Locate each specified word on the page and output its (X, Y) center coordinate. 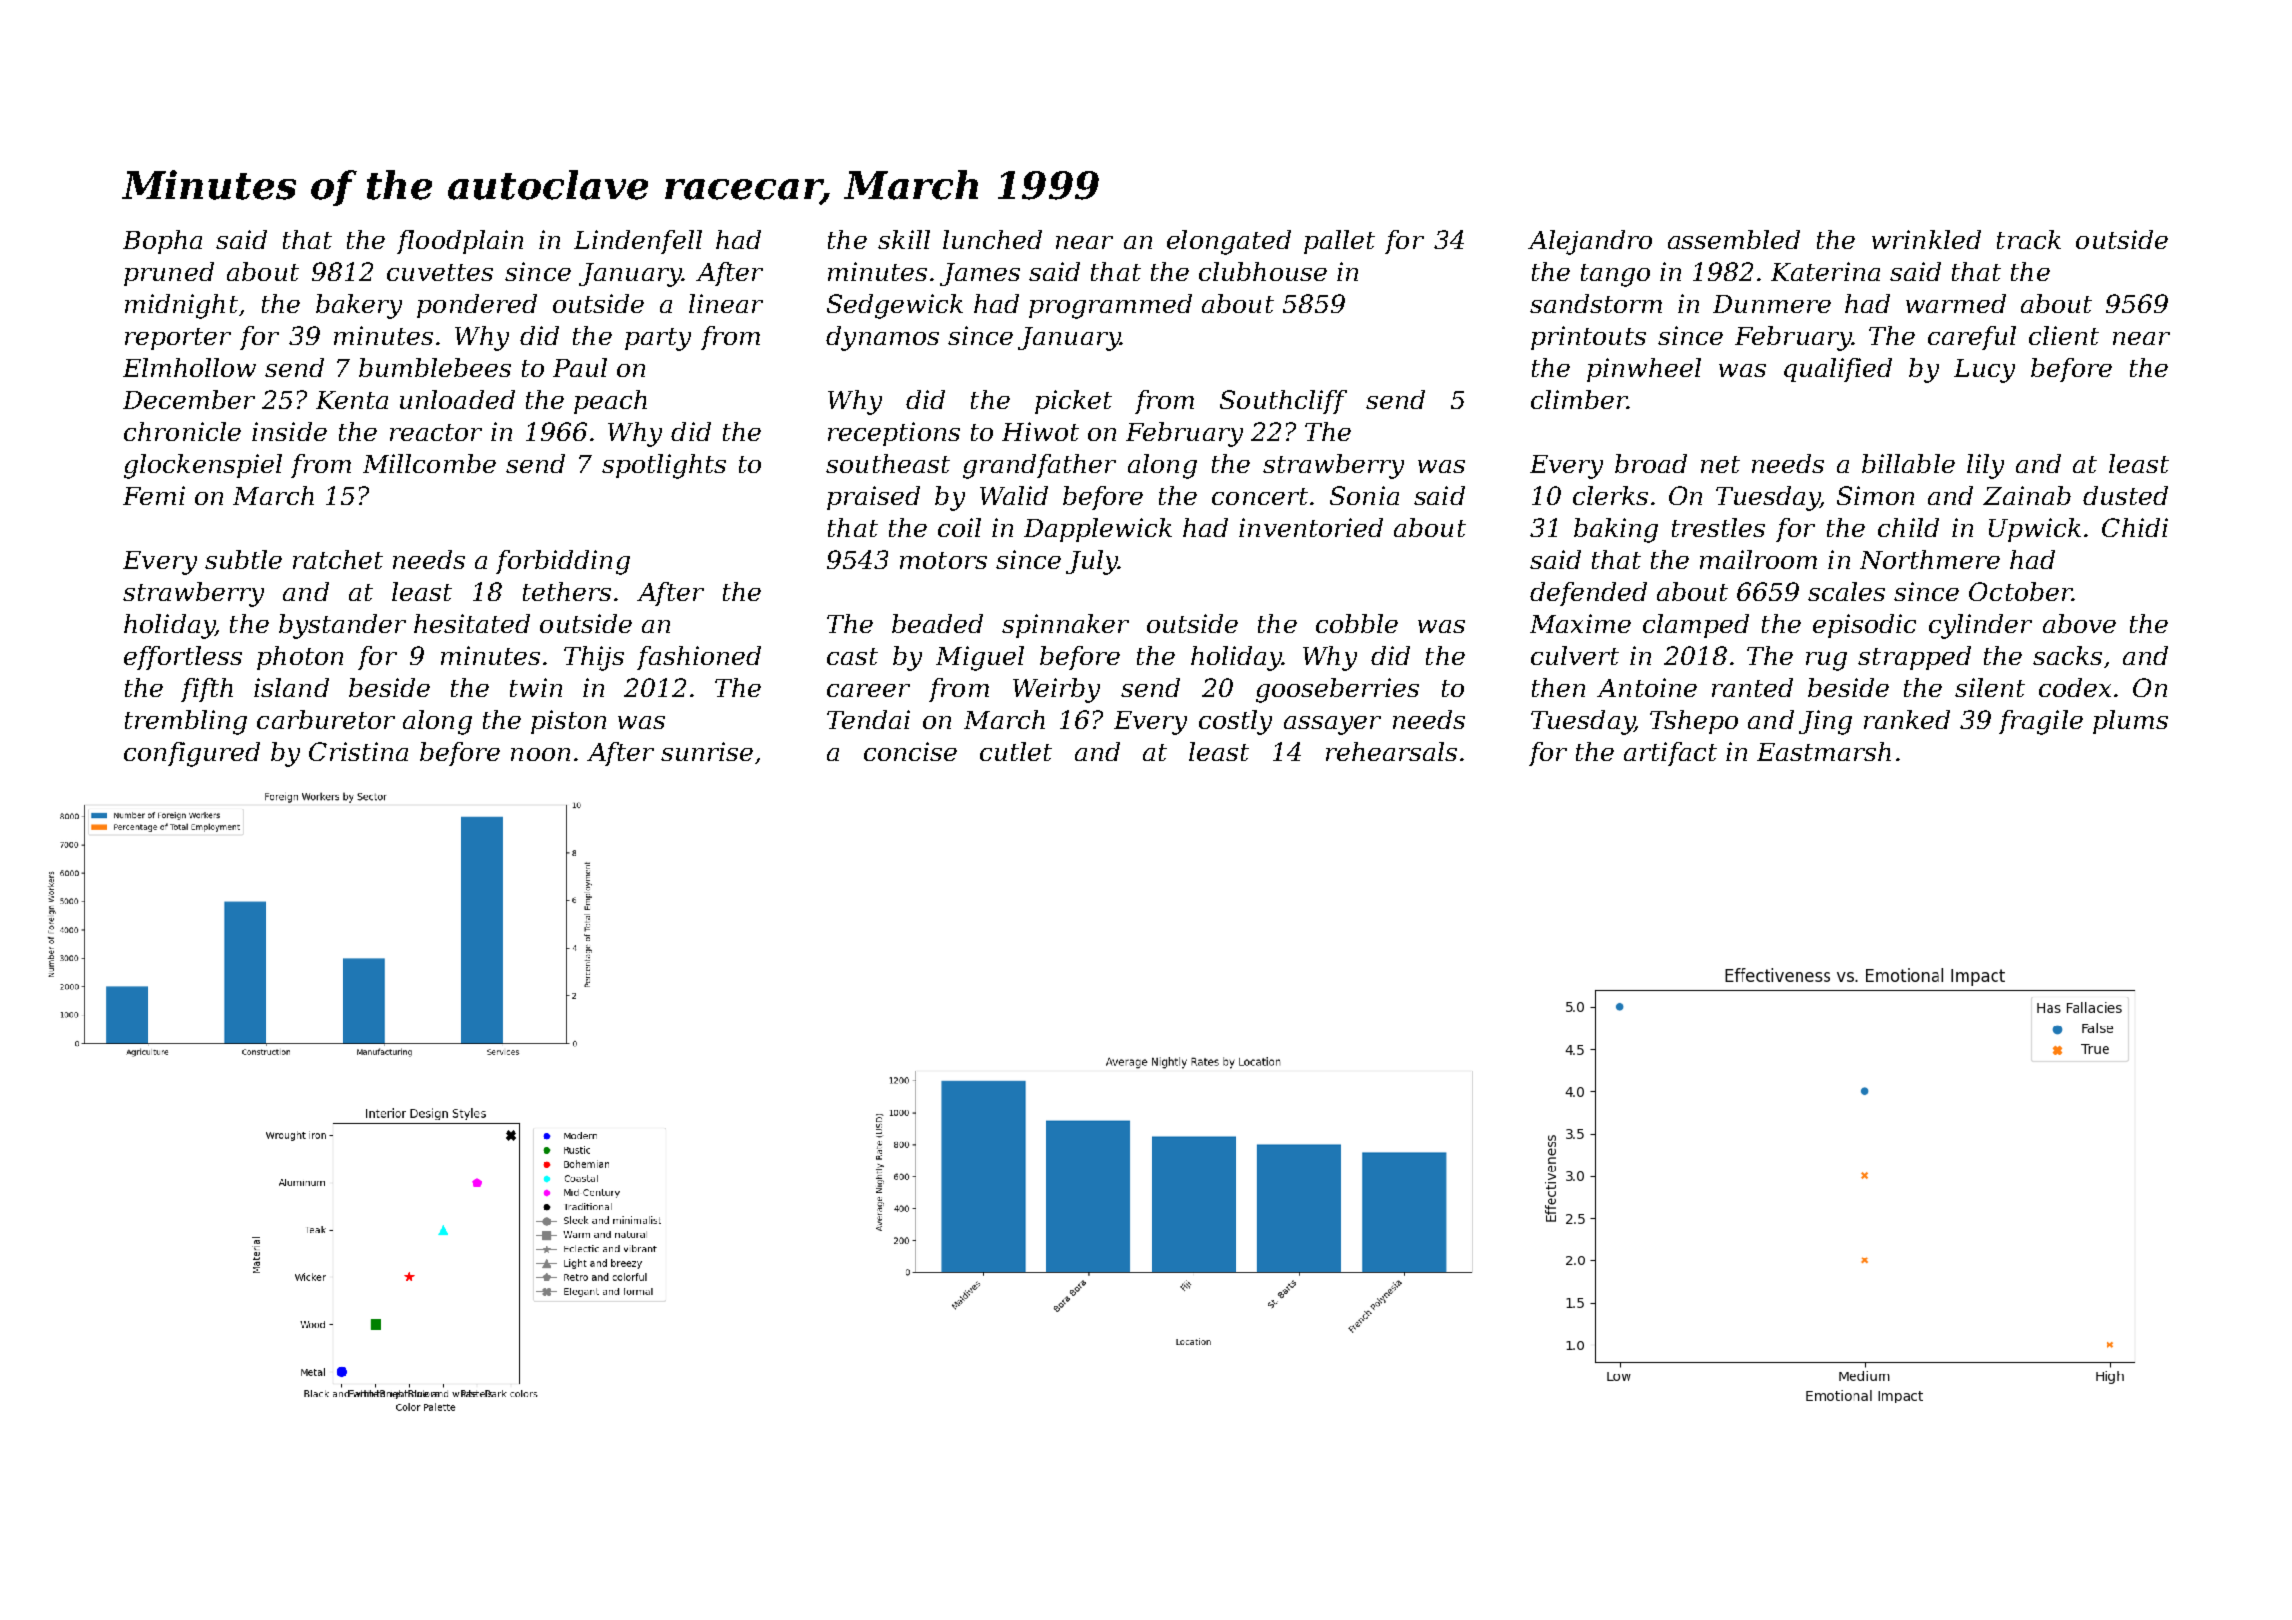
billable (1908, 463)
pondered (477, 306)
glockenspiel (203, 466)
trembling (186, 722)
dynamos (882, 338)
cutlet (1016, 751)
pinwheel (1644, 370)
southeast (888, 463)
